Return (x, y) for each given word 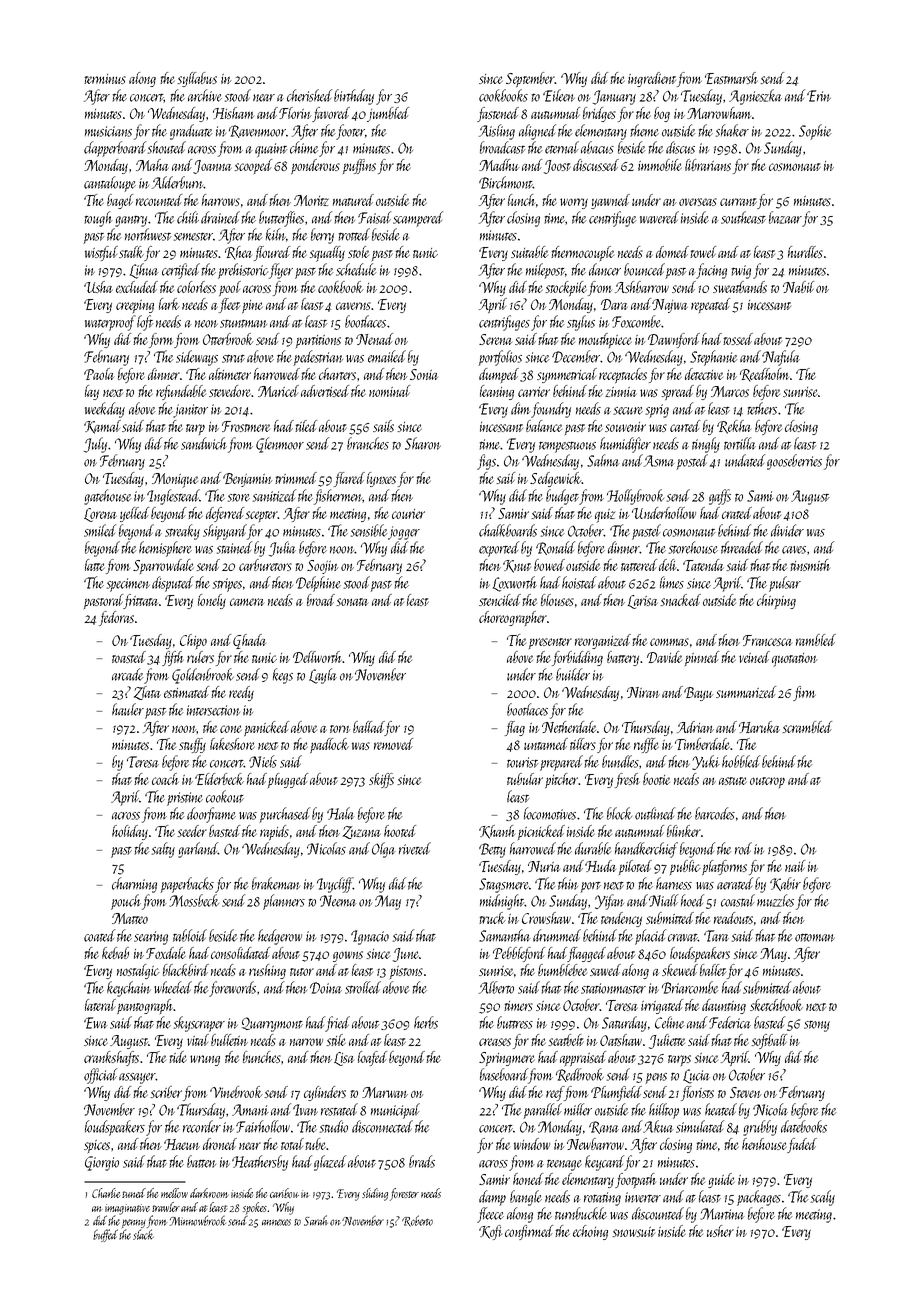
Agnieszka (755, 97)
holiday (130, 832)
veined (754, 657)
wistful (101, 253)
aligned (537, 132)
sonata (352, 602)
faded (802, 1145)
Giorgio (102, 1163)
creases (495, 1042)
